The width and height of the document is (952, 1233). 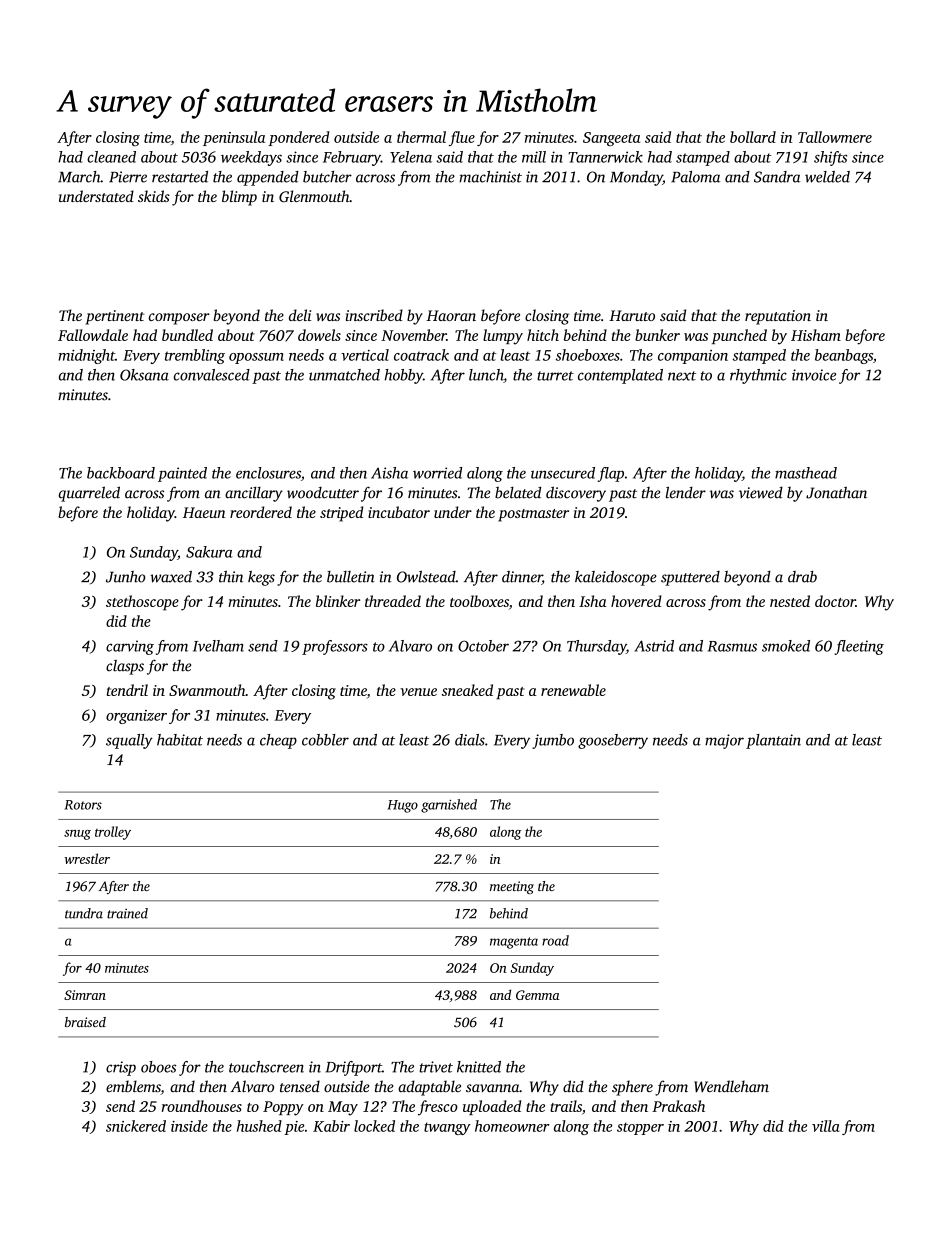 I want to click on meeting, so click(x=512, y=887).
